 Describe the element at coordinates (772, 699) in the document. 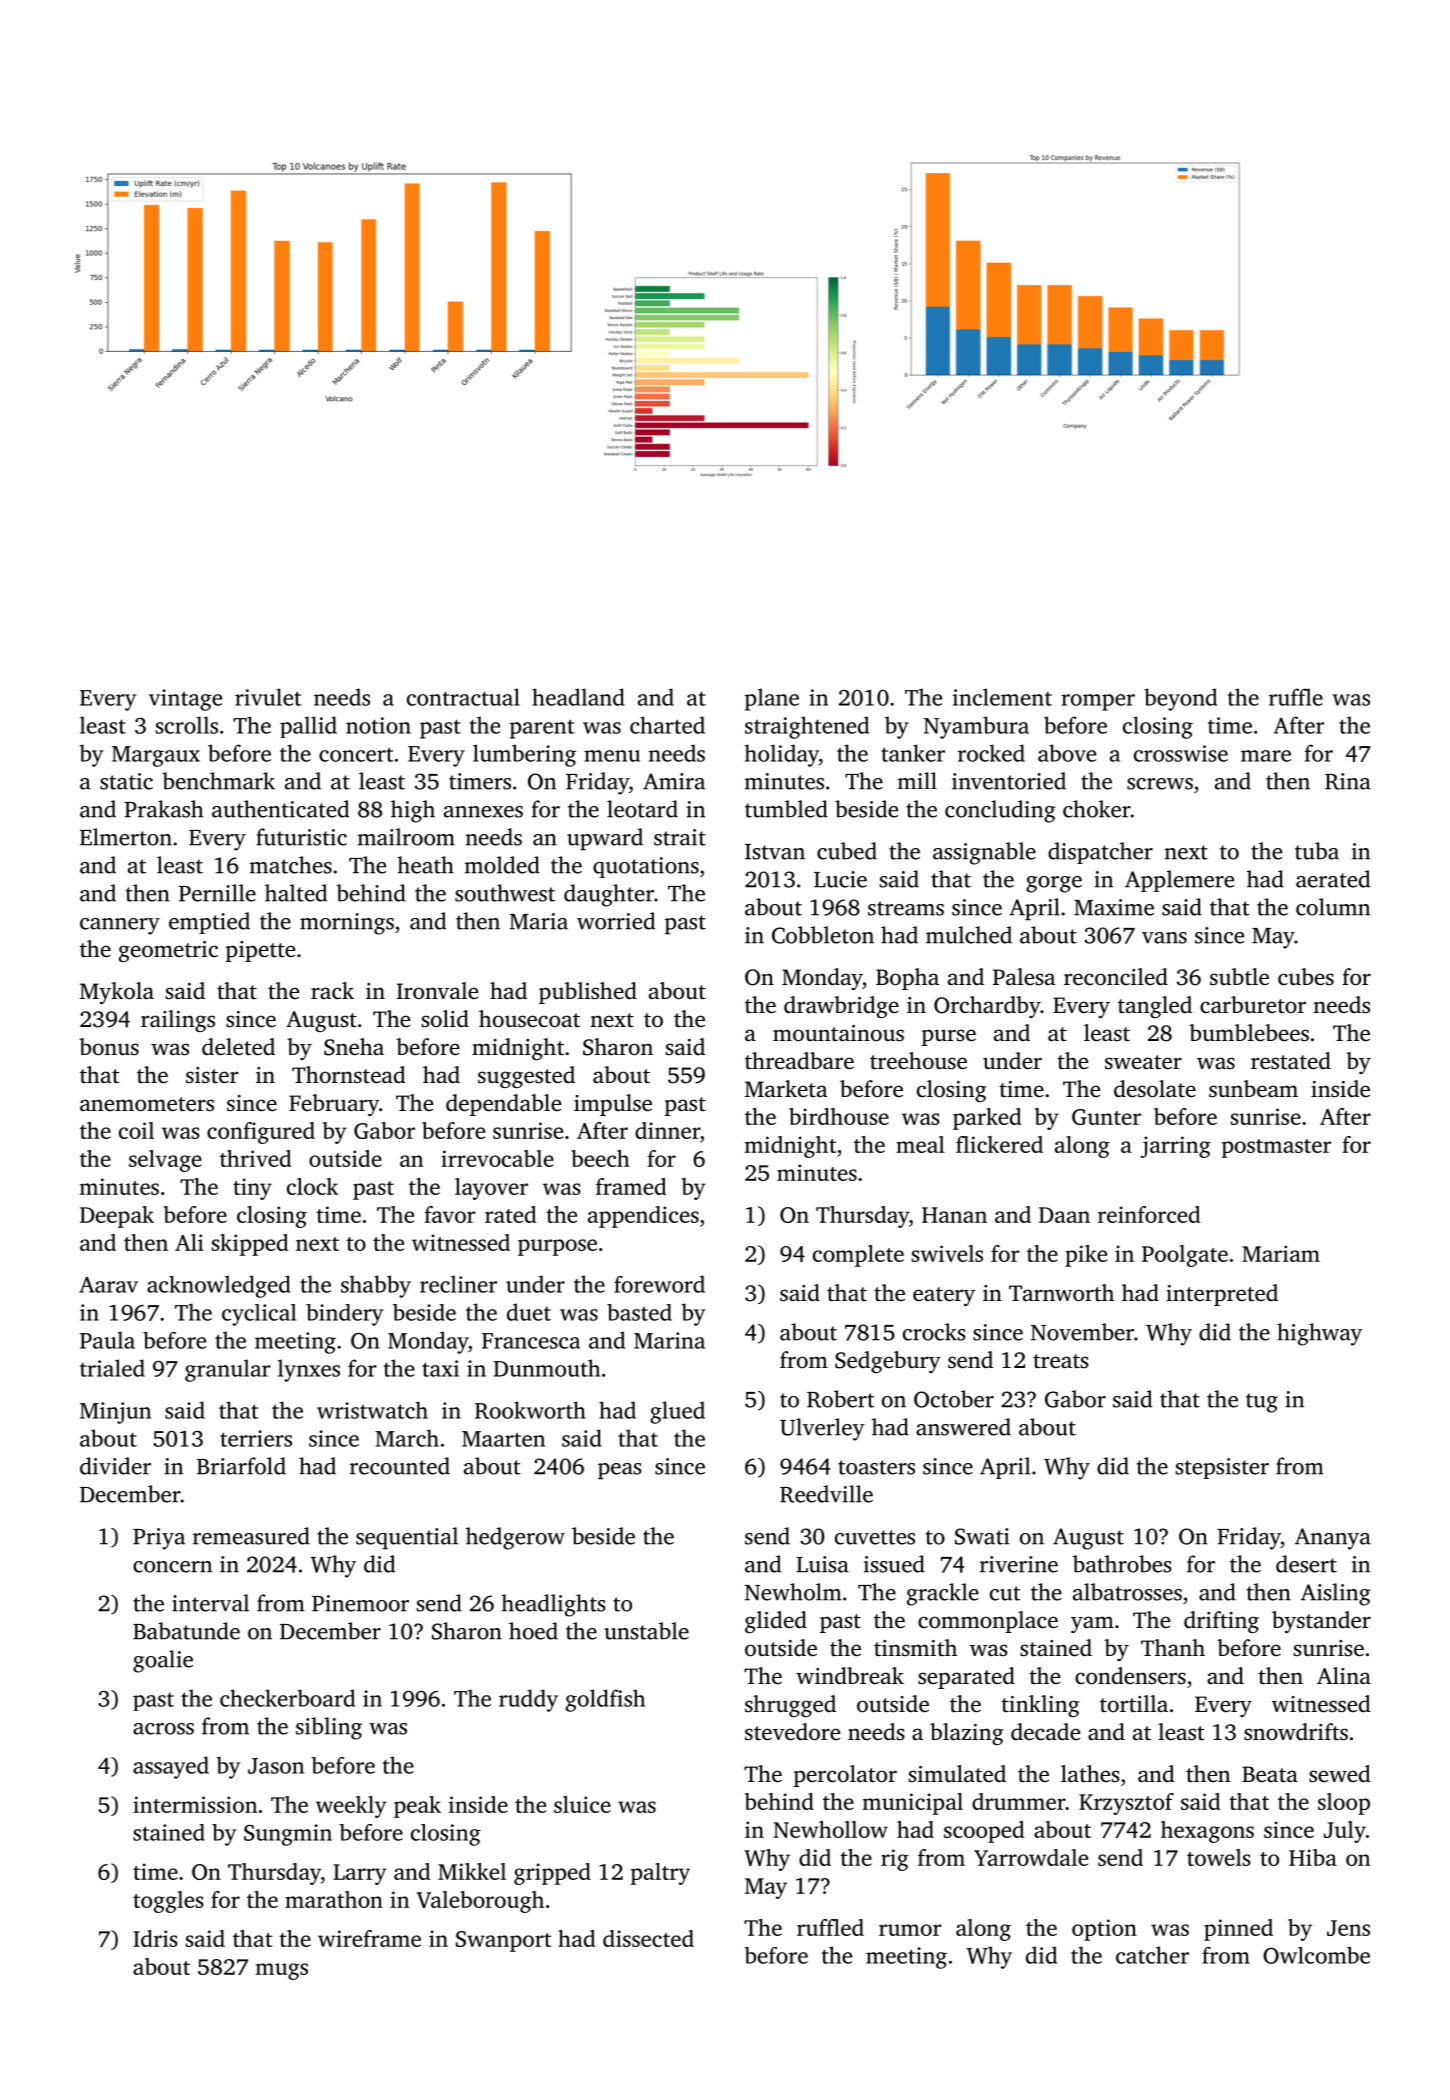

I see `plane` at that location.
